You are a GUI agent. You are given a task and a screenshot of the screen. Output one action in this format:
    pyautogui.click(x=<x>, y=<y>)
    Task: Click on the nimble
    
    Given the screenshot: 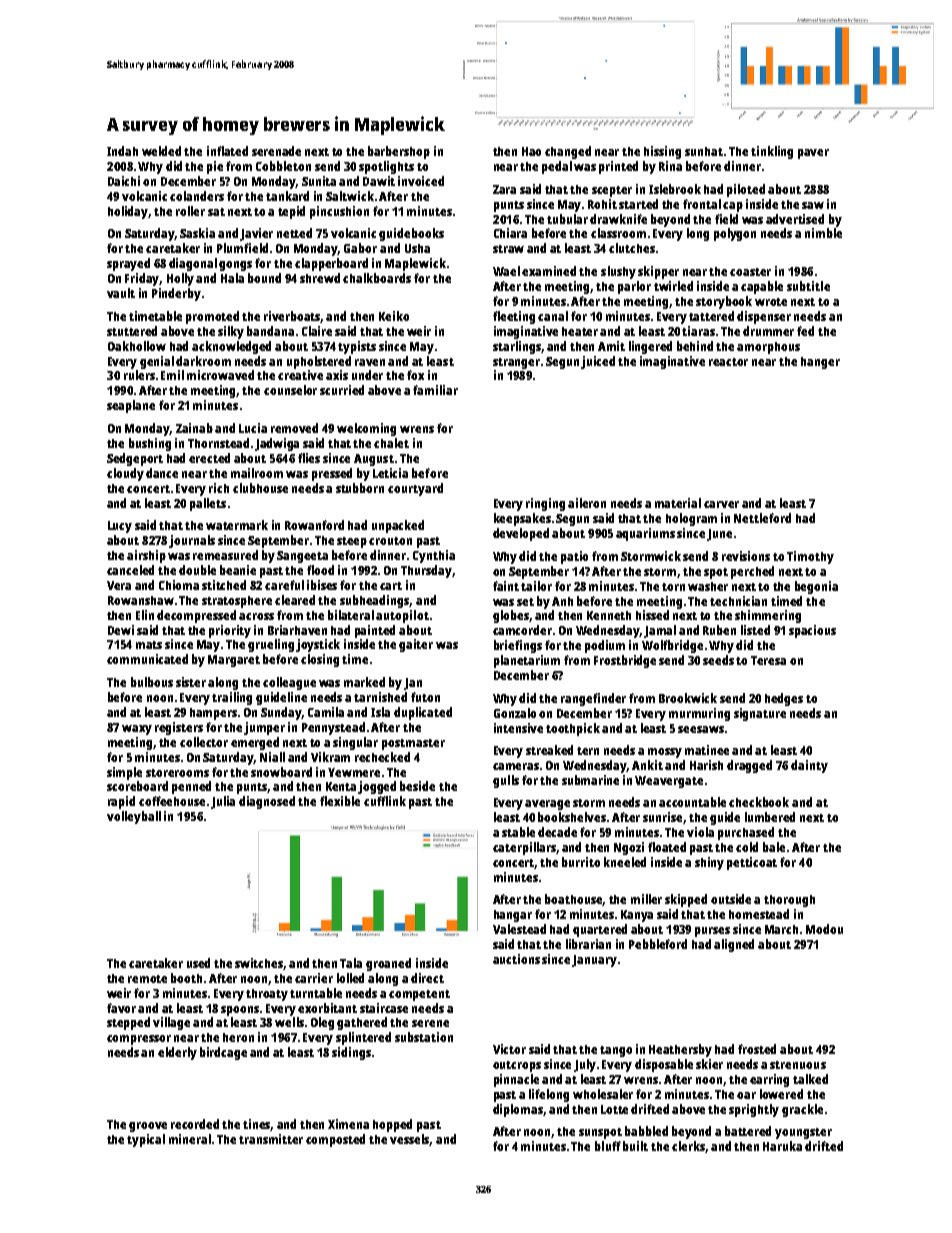 What is the action you would take?
    pyautogui.click(x=823, y=233)
